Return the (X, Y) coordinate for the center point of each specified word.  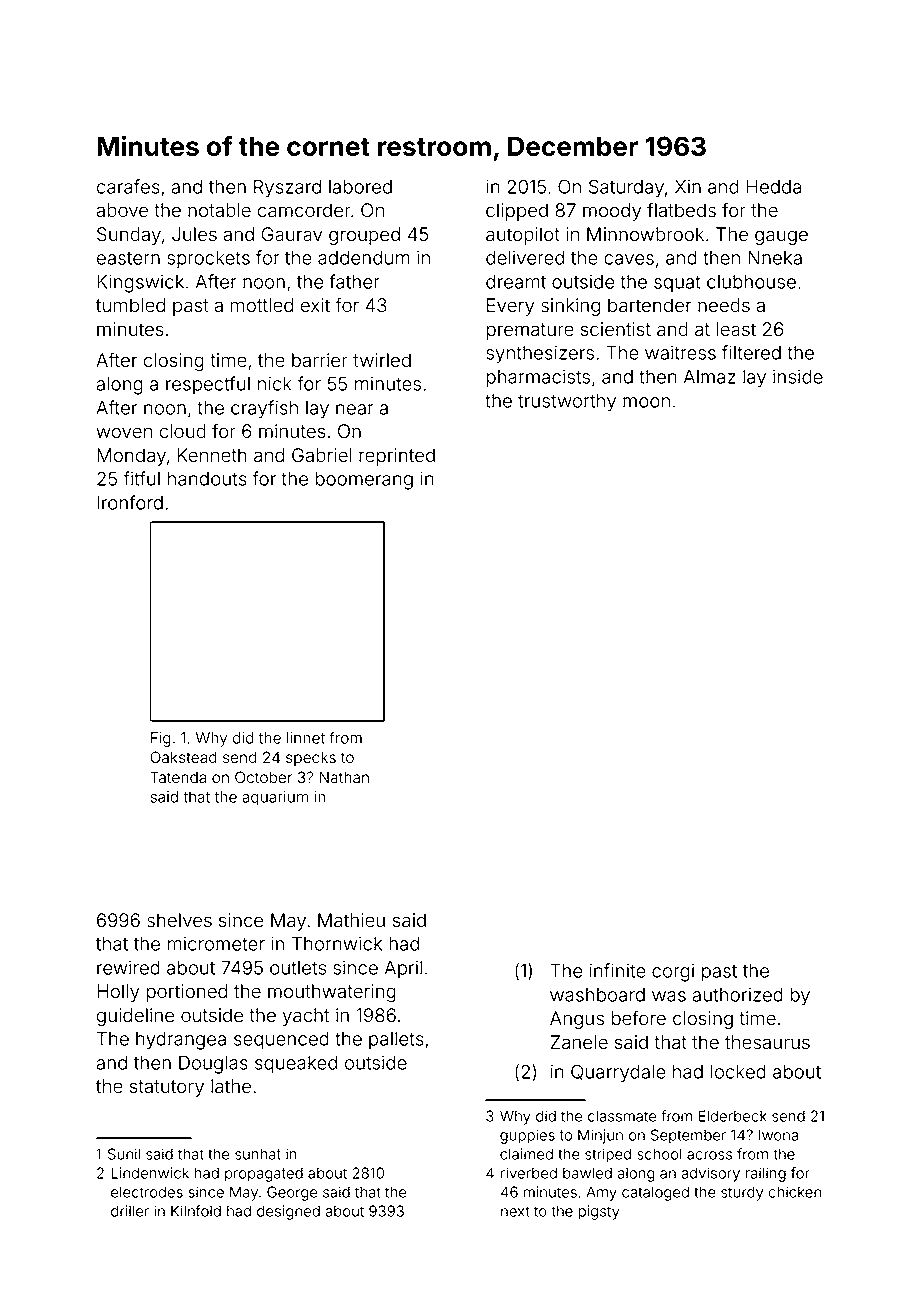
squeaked (296, 1065)
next (515, 1211)
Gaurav (292, 234)
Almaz (710, 377)
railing (766, 1174)
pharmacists (538, 378)
